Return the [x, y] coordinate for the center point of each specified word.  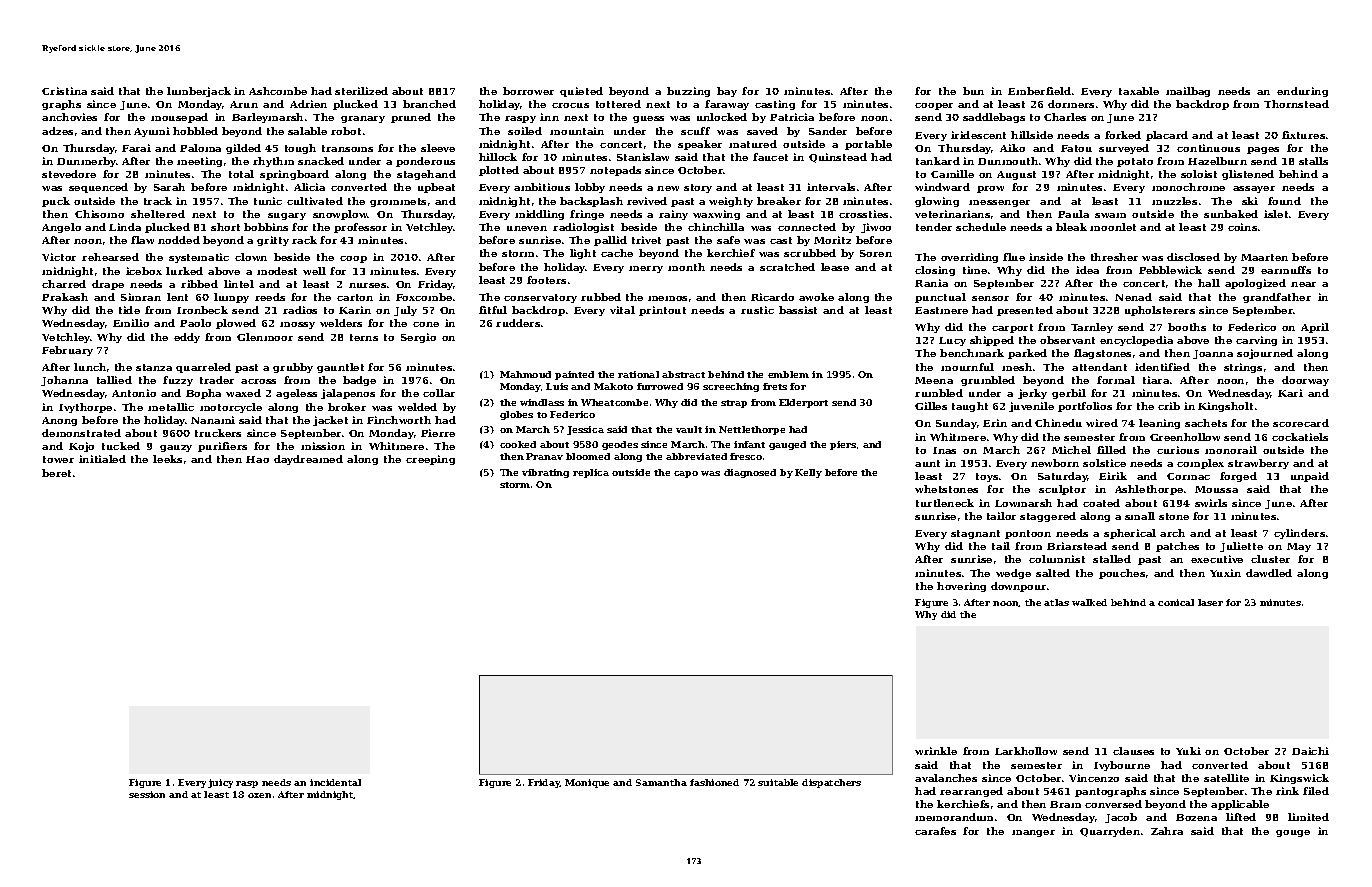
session [147, 794]
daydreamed [308, 460]
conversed [1113, 804]
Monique [587, 783]
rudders [518, 323]
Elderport [803, 403]
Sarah [169, 187]
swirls [1211, 503]
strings [1243, 368]
